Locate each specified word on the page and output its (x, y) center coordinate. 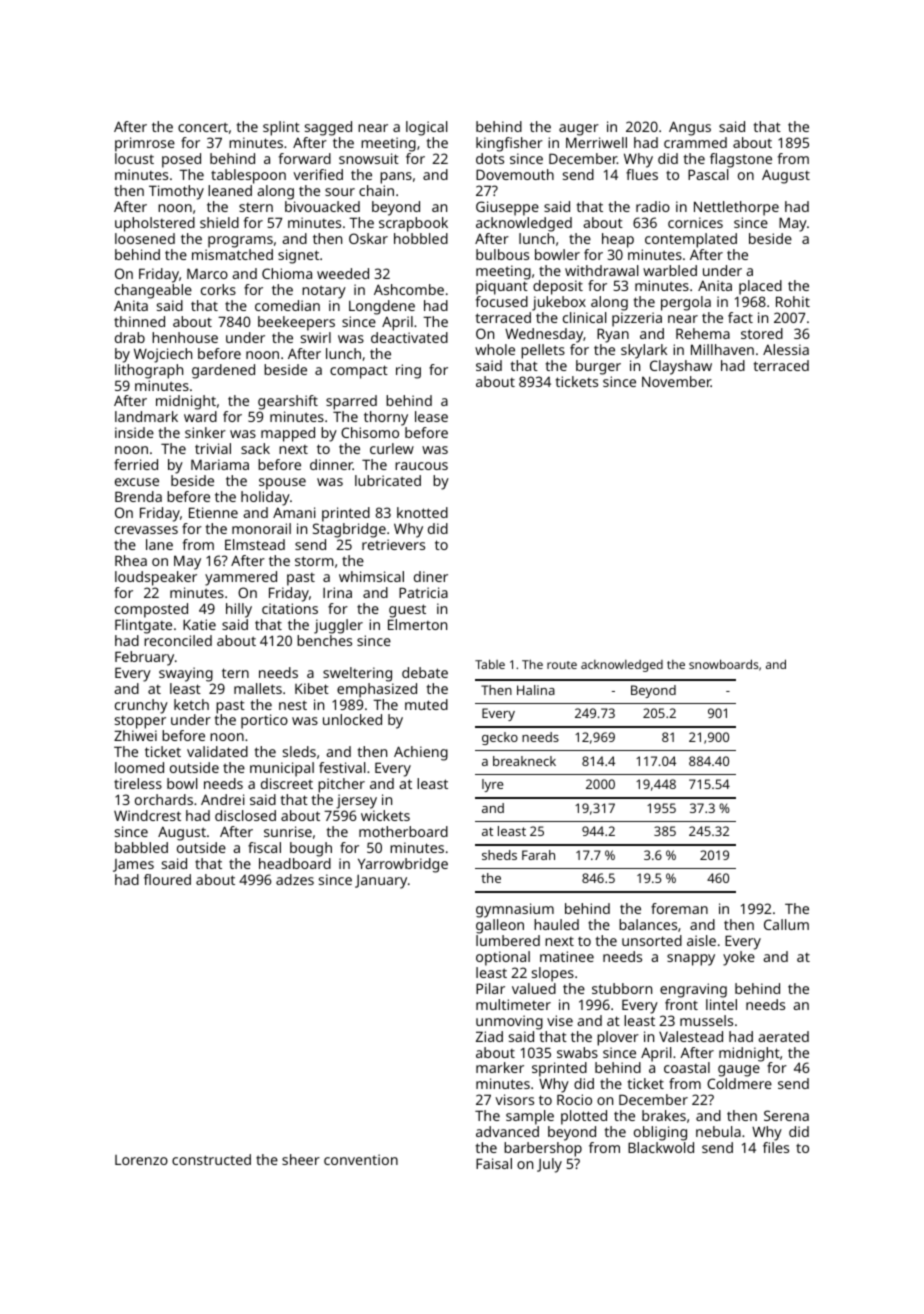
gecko (500, 738)
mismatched (232, 254)
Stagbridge (349, 530)
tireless (138, 783)
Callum (786, 924)
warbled (670, 270)
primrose (145, 144)
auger (579, 130)
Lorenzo (141, 1160)
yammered (241, 578)
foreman (679, 908)
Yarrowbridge (403, 865)
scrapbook (413, 224)
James (133, 865)
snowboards (723, 664)
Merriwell (596, 142)
